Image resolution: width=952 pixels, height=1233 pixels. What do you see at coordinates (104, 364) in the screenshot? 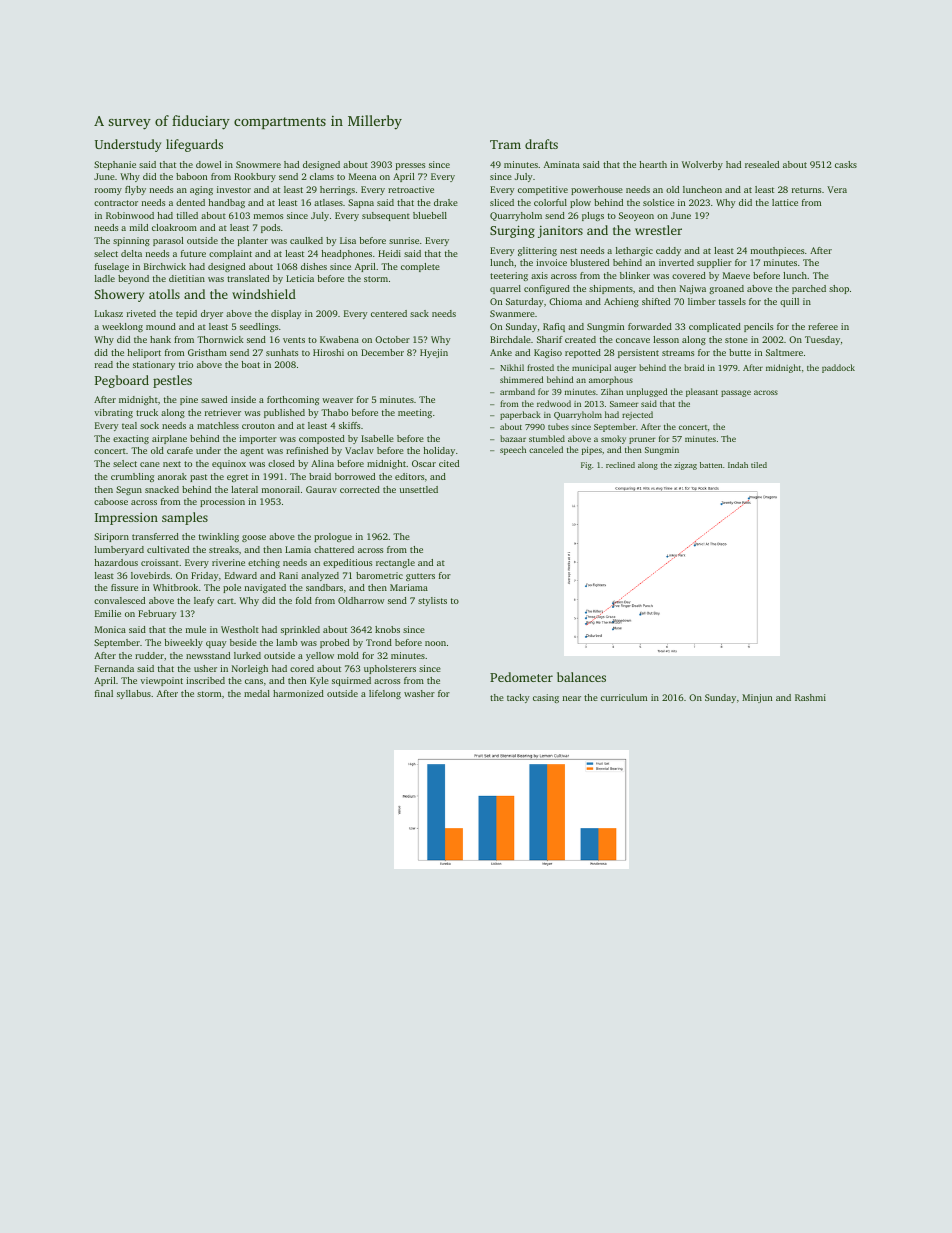
I see `read` at bounding box center [104, 364].
